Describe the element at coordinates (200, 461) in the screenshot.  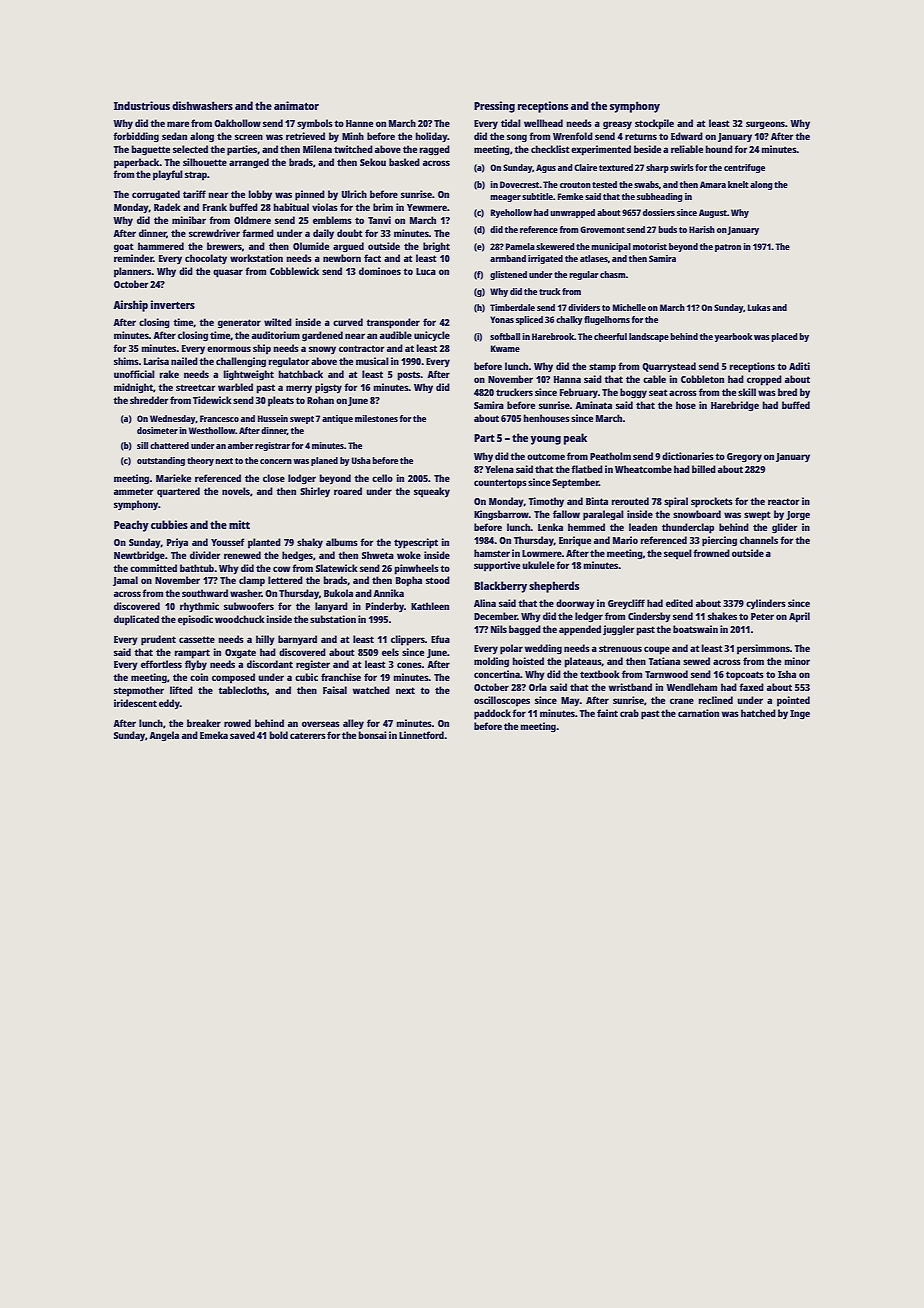
I see `theory` at that location.
